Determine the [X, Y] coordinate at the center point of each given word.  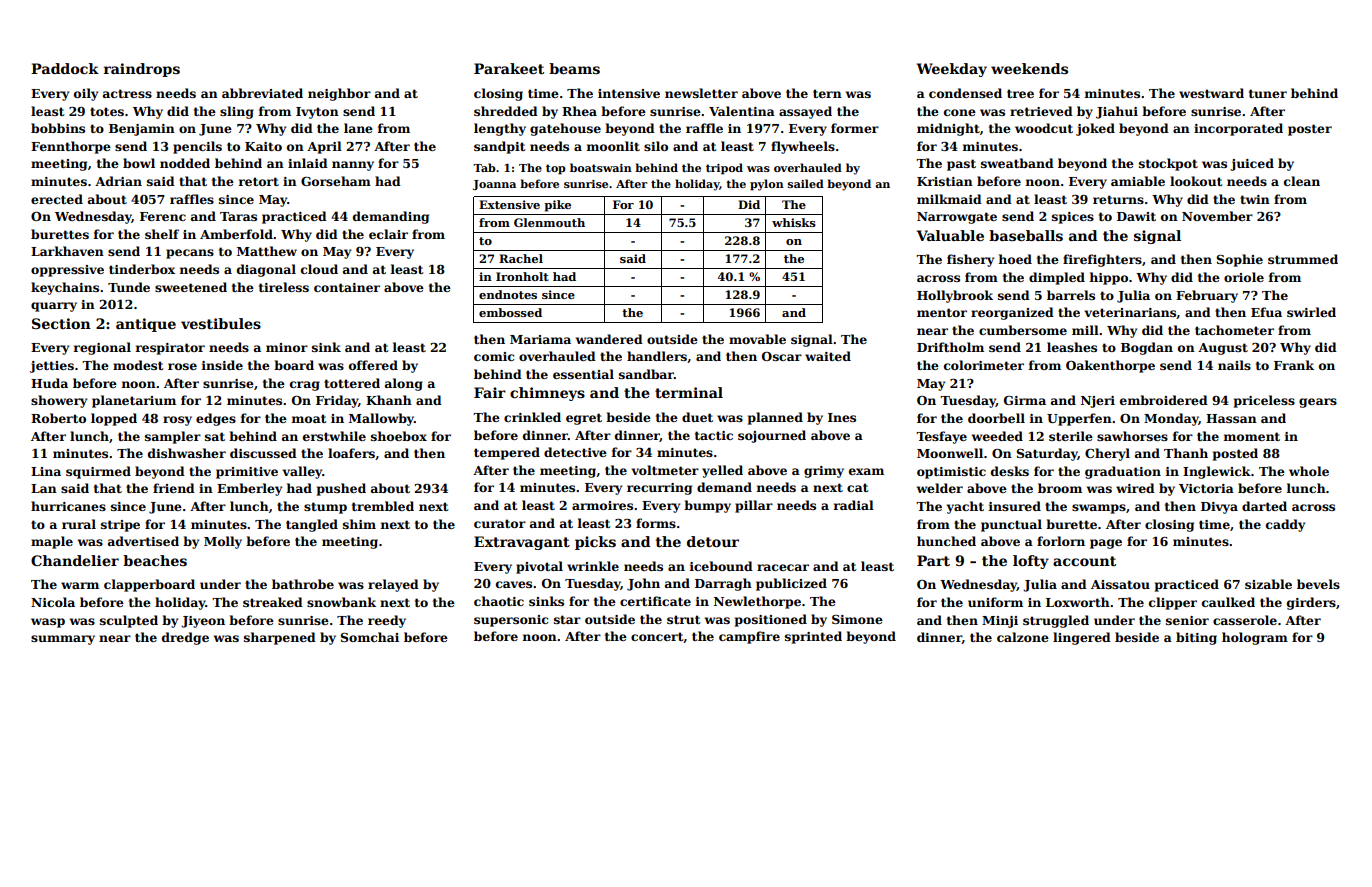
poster [1310, 130]
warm [80, 585]
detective [575, 452]
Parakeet [509, 68]
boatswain [601, 167]
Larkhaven [67, 251]
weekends [1029, 68]
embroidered [1164, 400]
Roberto [58, 418]
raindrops [142, 70]
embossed [510, 312]
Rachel [521, 258]
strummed [1303, 259]
